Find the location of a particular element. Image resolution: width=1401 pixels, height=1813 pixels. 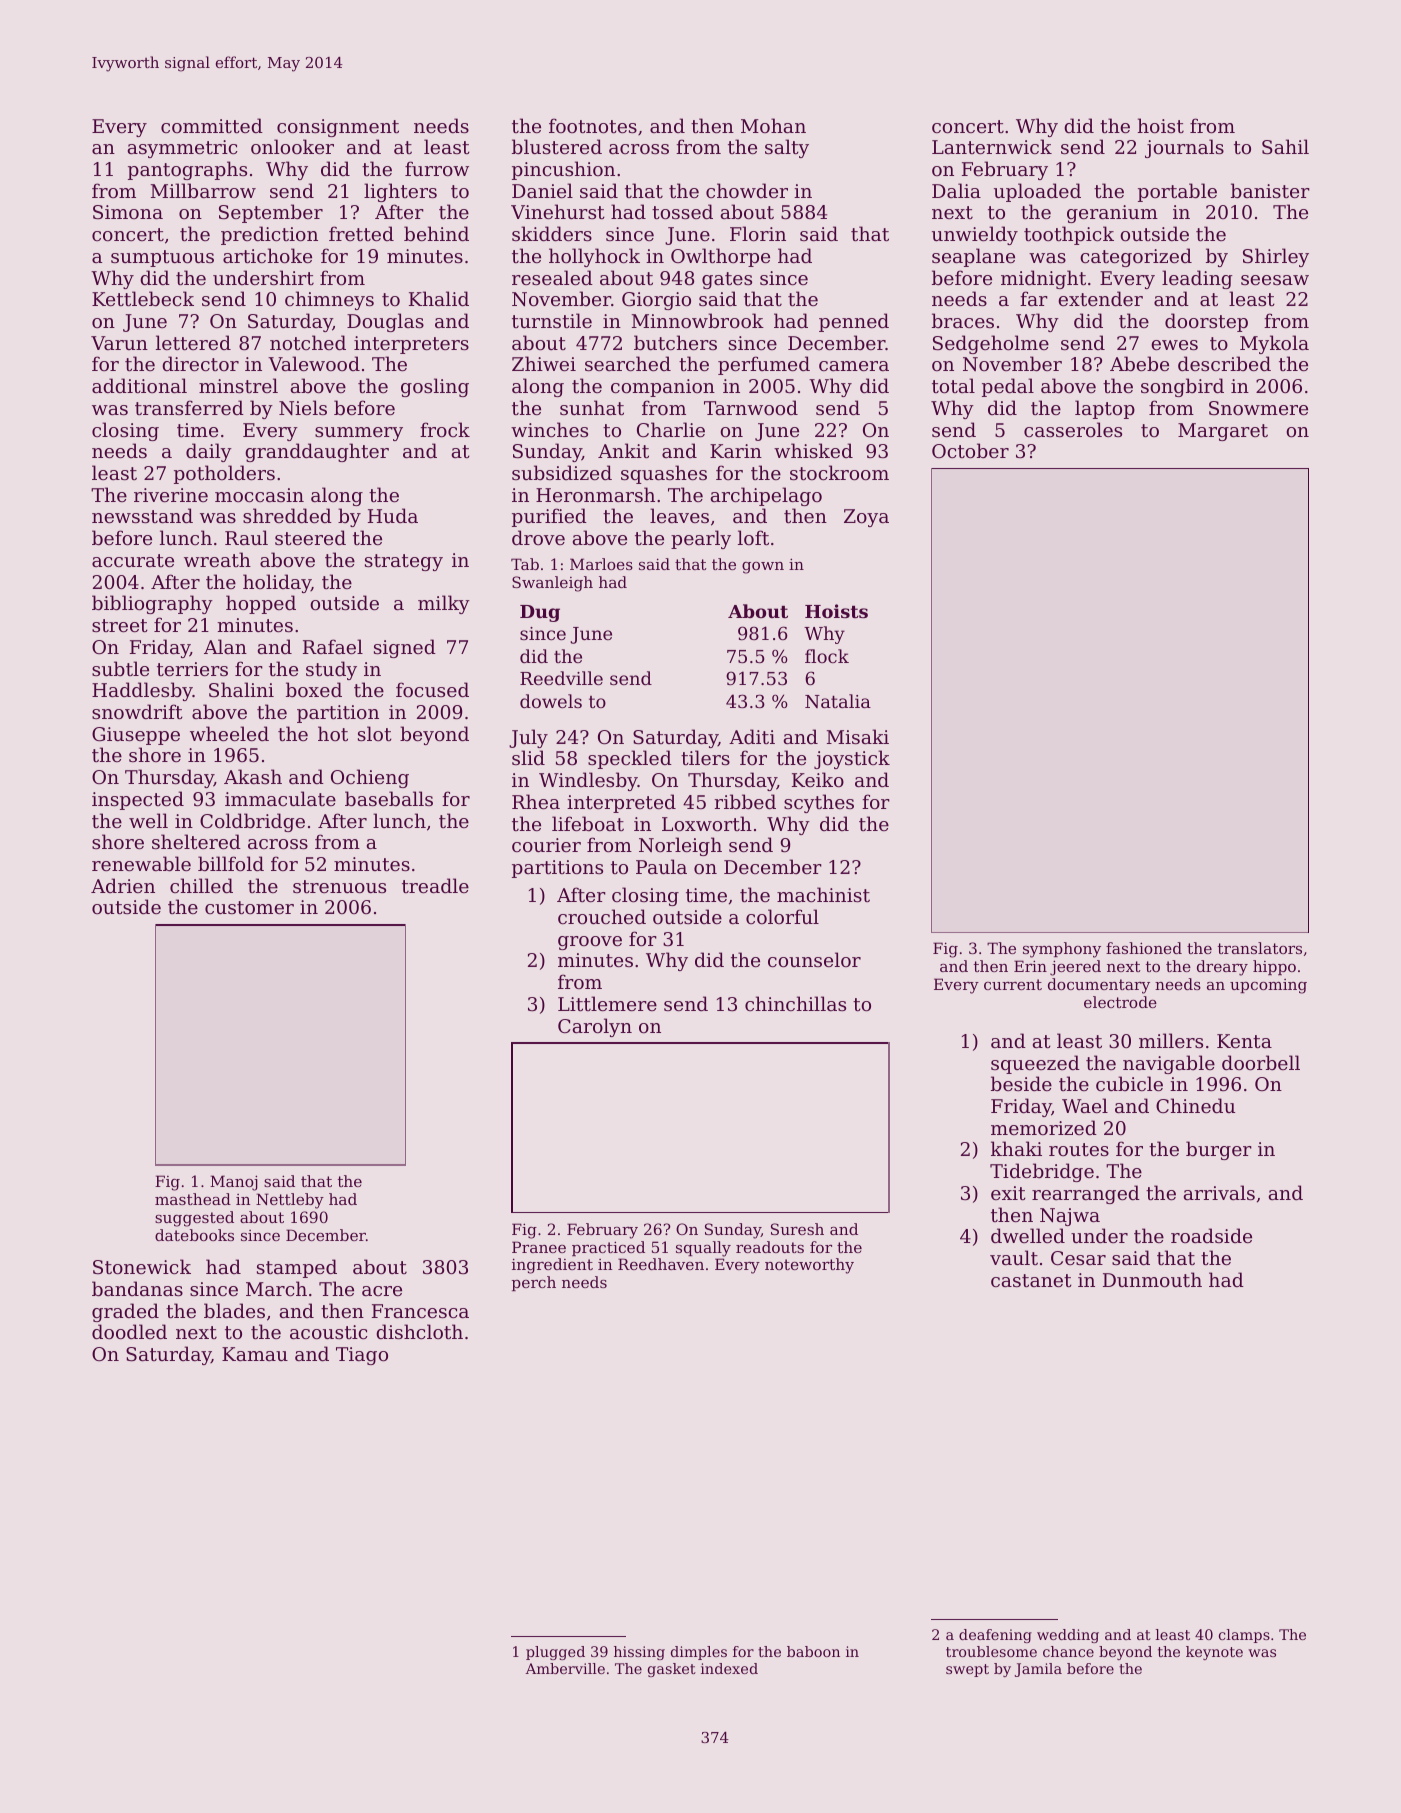

laptop is located at coordinates (1105, 409).
